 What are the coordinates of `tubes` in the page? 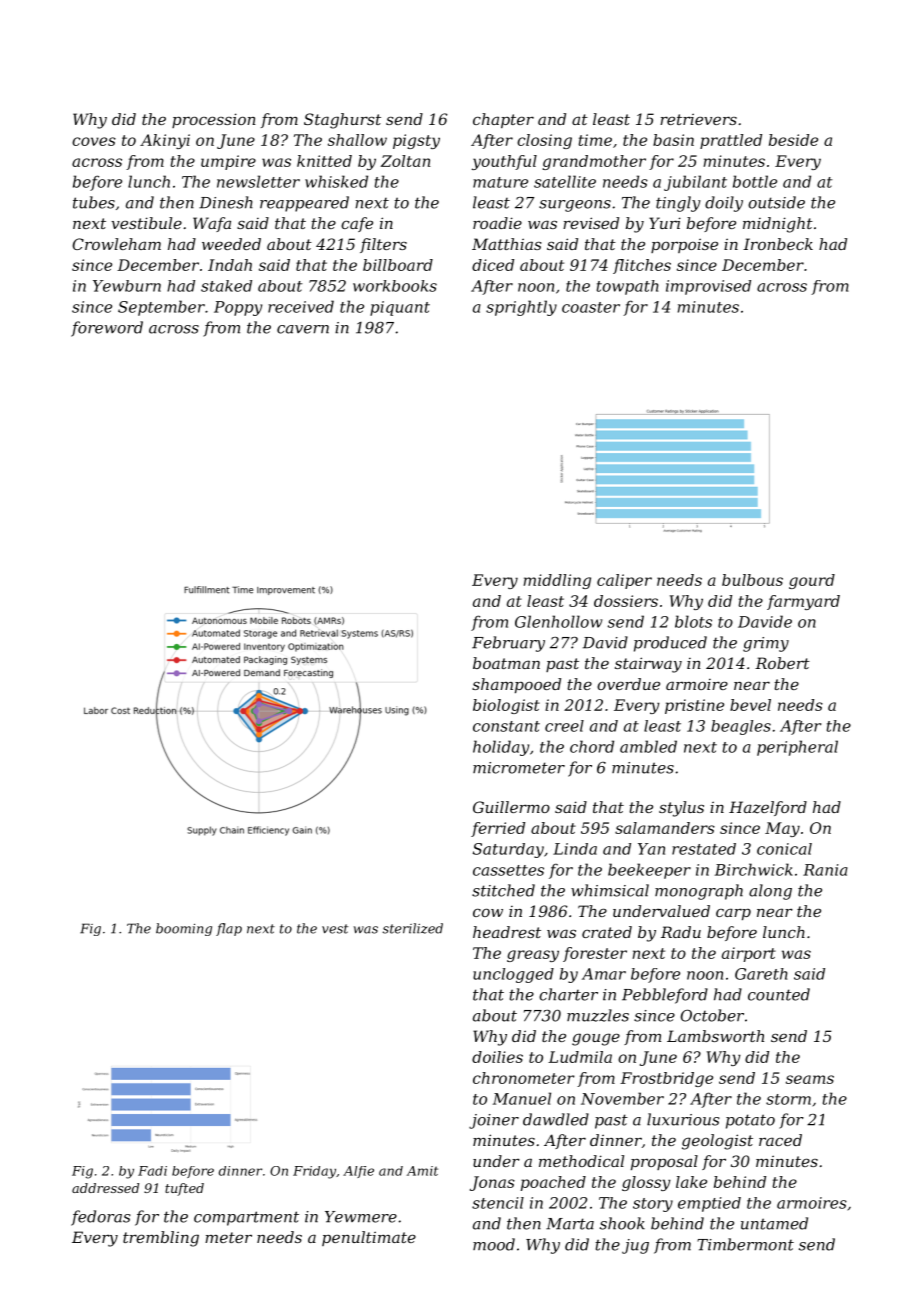 It's located at (94, 202).
